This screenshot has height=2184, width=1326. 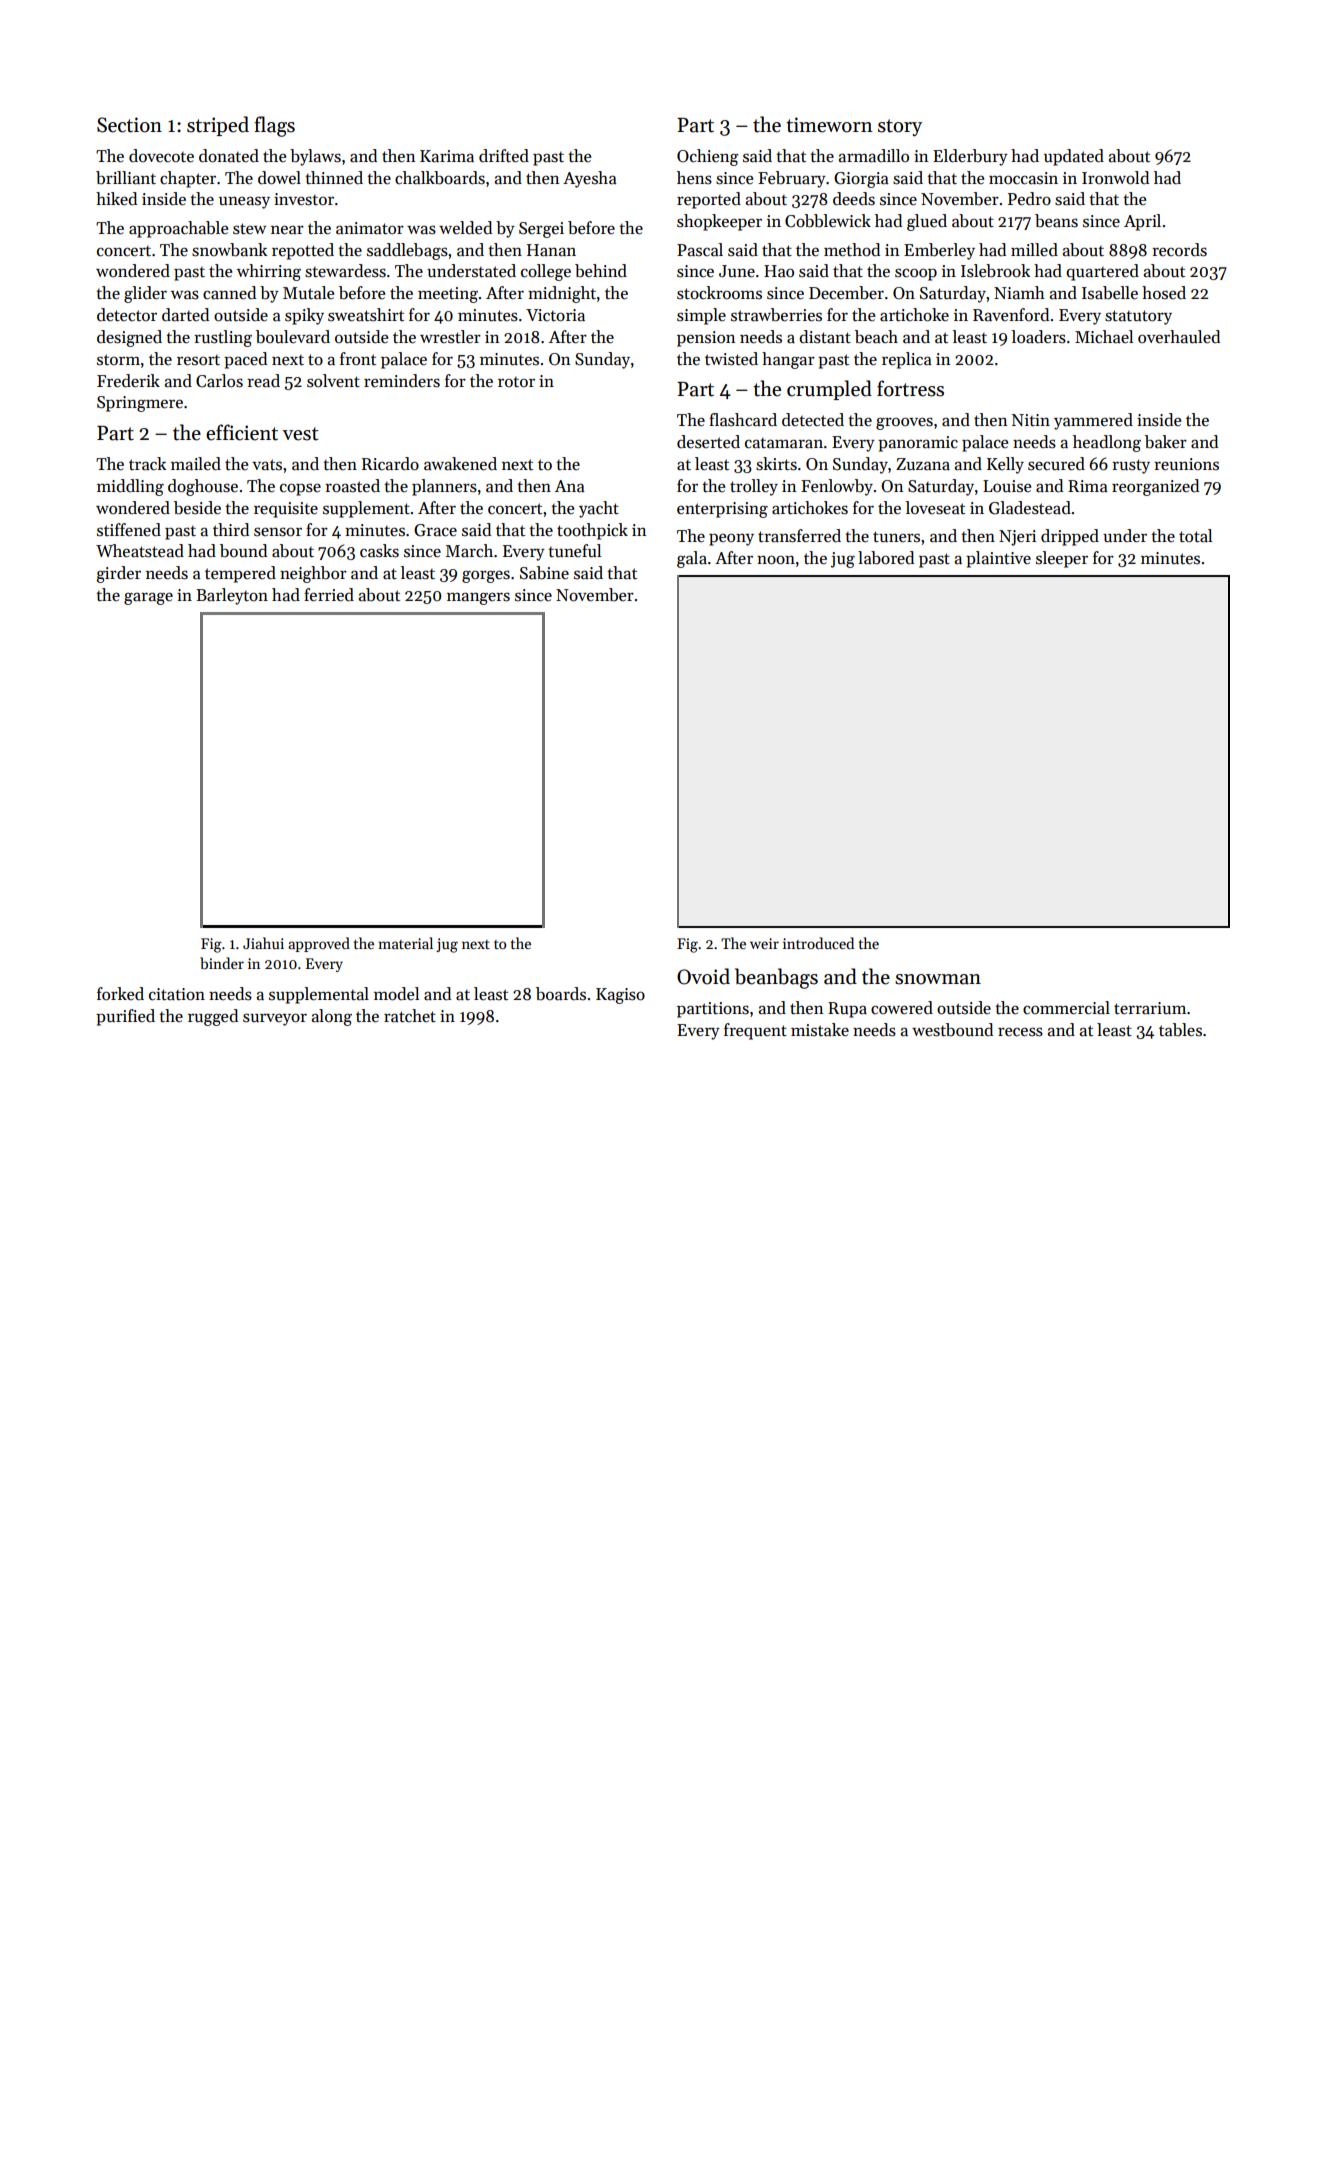 I want to click on approved, so click(x=319, y=944).
